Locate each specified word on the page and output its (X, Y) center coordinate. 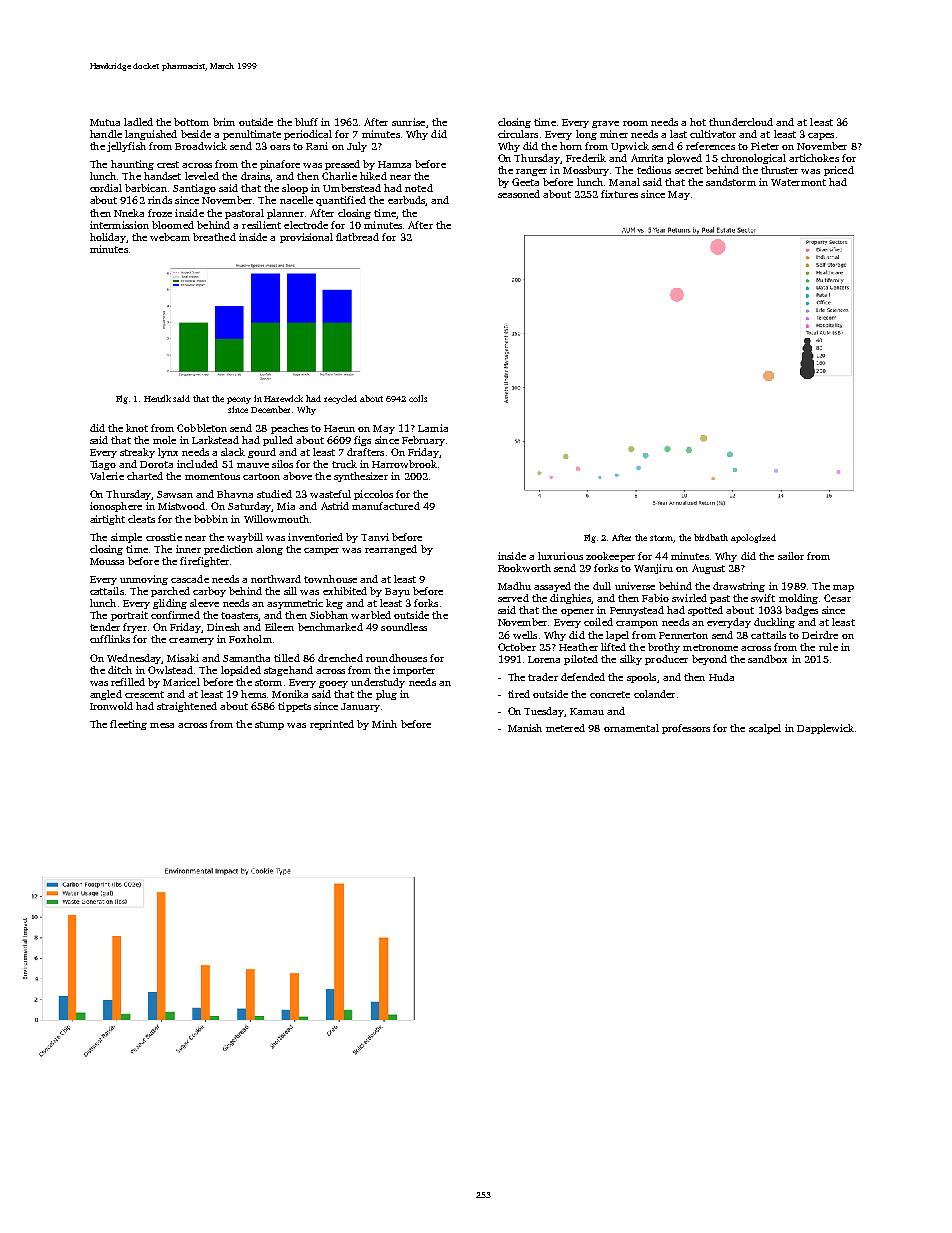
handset (162, 176)
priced (839, 171)
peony (239, 400)
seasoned (519, 194)
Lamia (433, 428)
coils (418, 398)
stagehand (288, 671)
